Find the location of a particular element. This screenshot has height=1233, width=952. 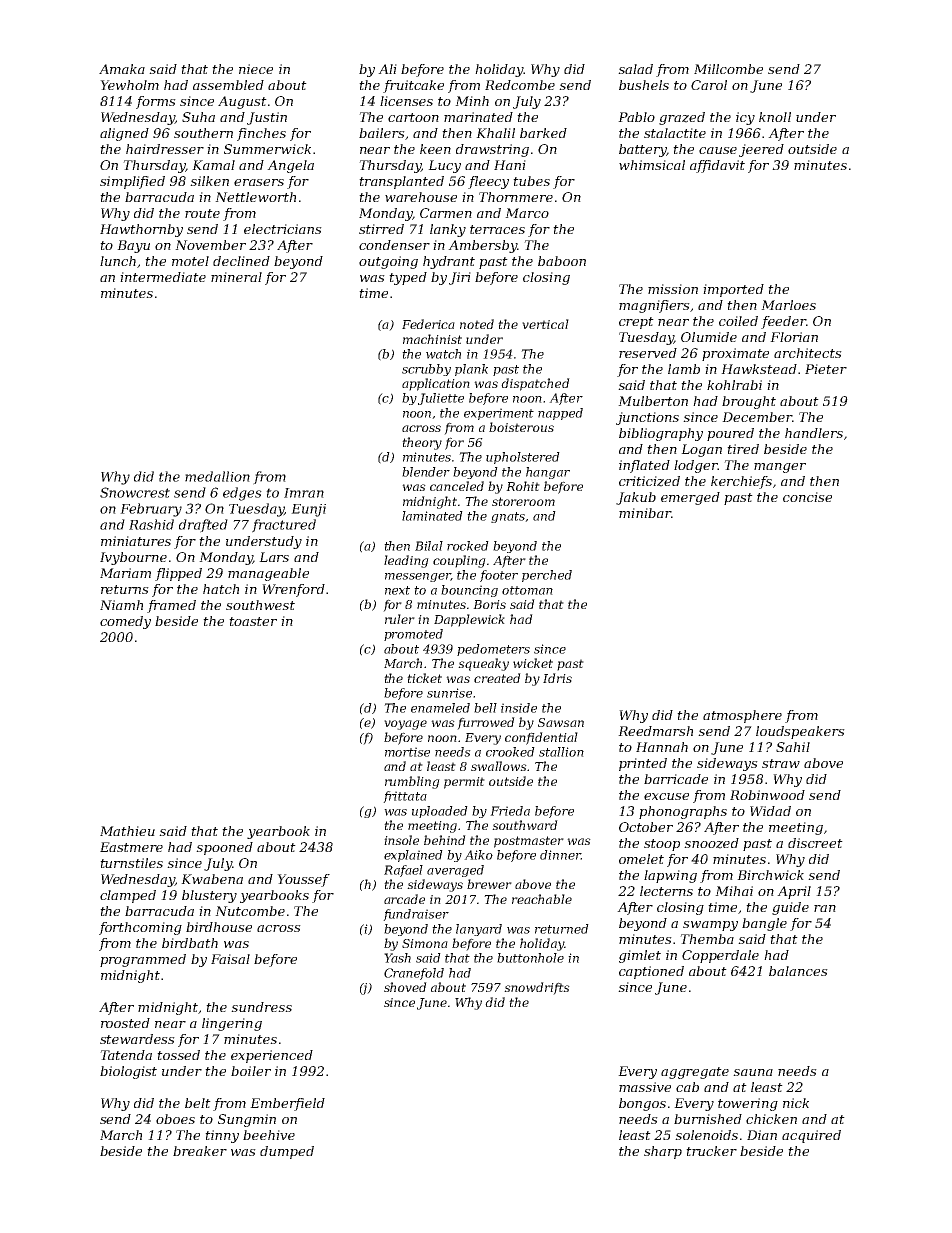

Robinwood is located at coordinates (767, 795).
